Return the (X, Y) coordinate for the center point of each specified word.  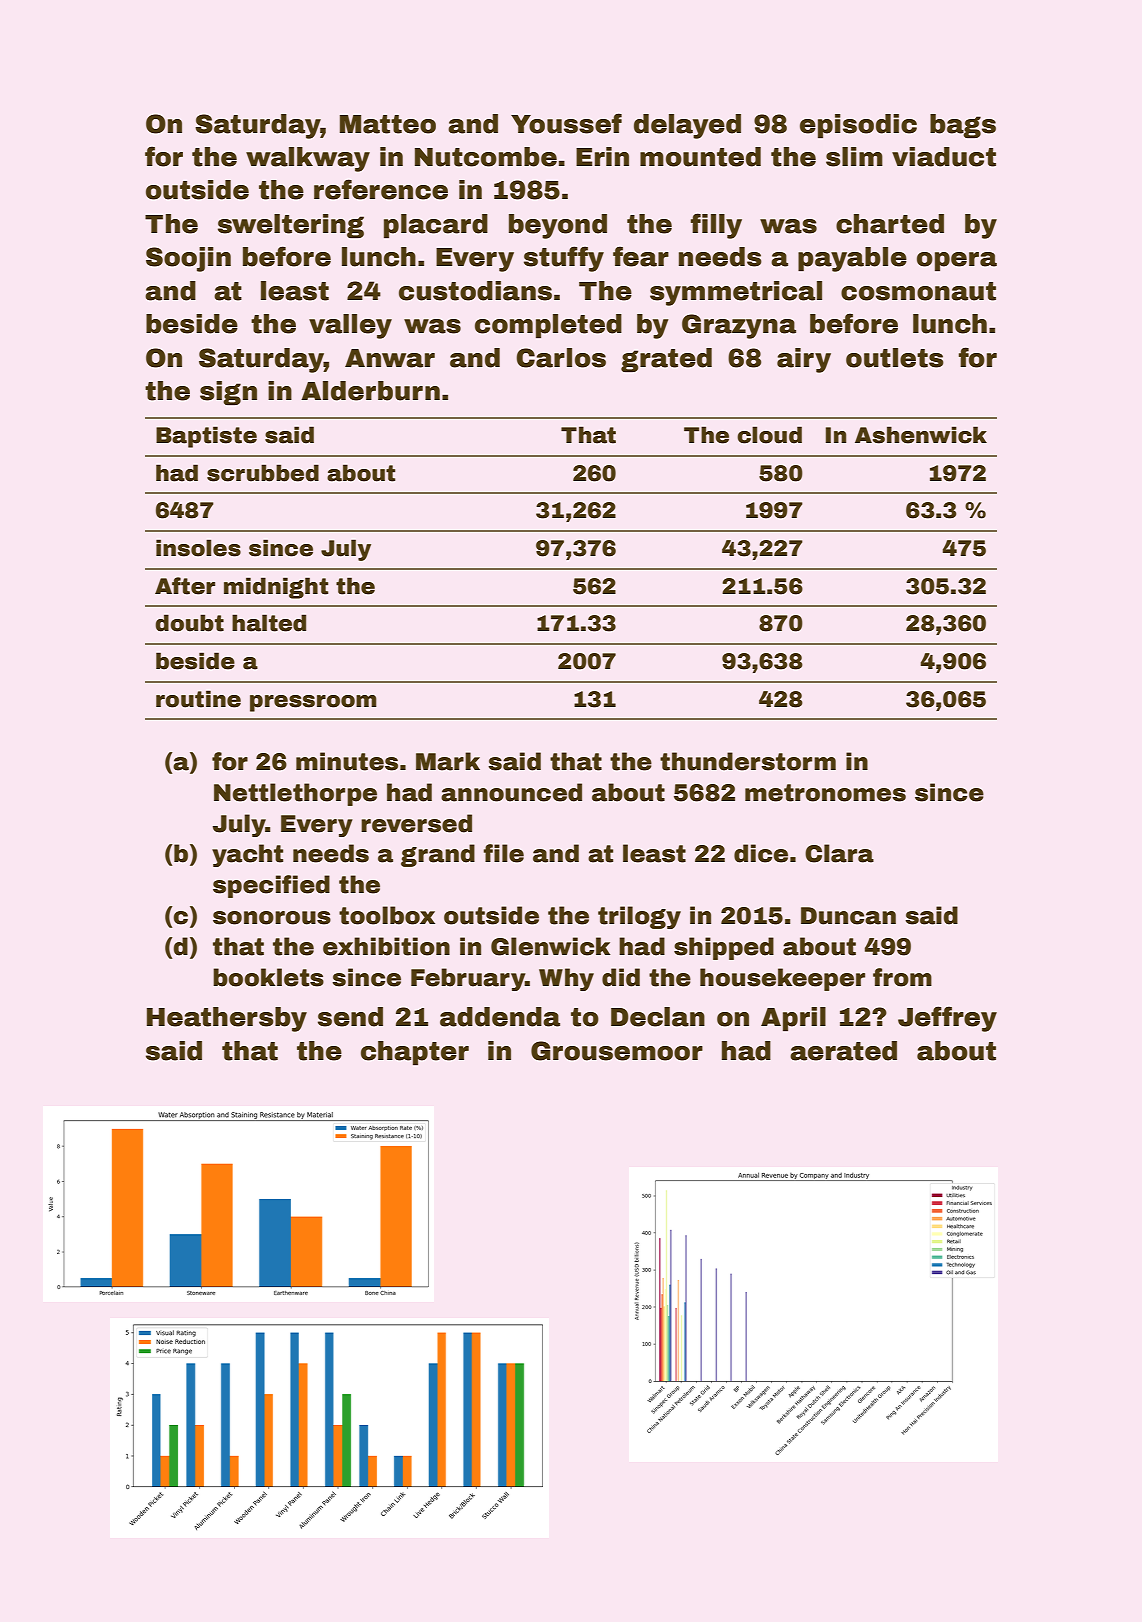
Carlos (561, 358)
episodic (858, 126)
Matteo (388, 124)
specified (271, 886)
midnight (276, 588)
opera (957, 262)
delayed (687, 126)
